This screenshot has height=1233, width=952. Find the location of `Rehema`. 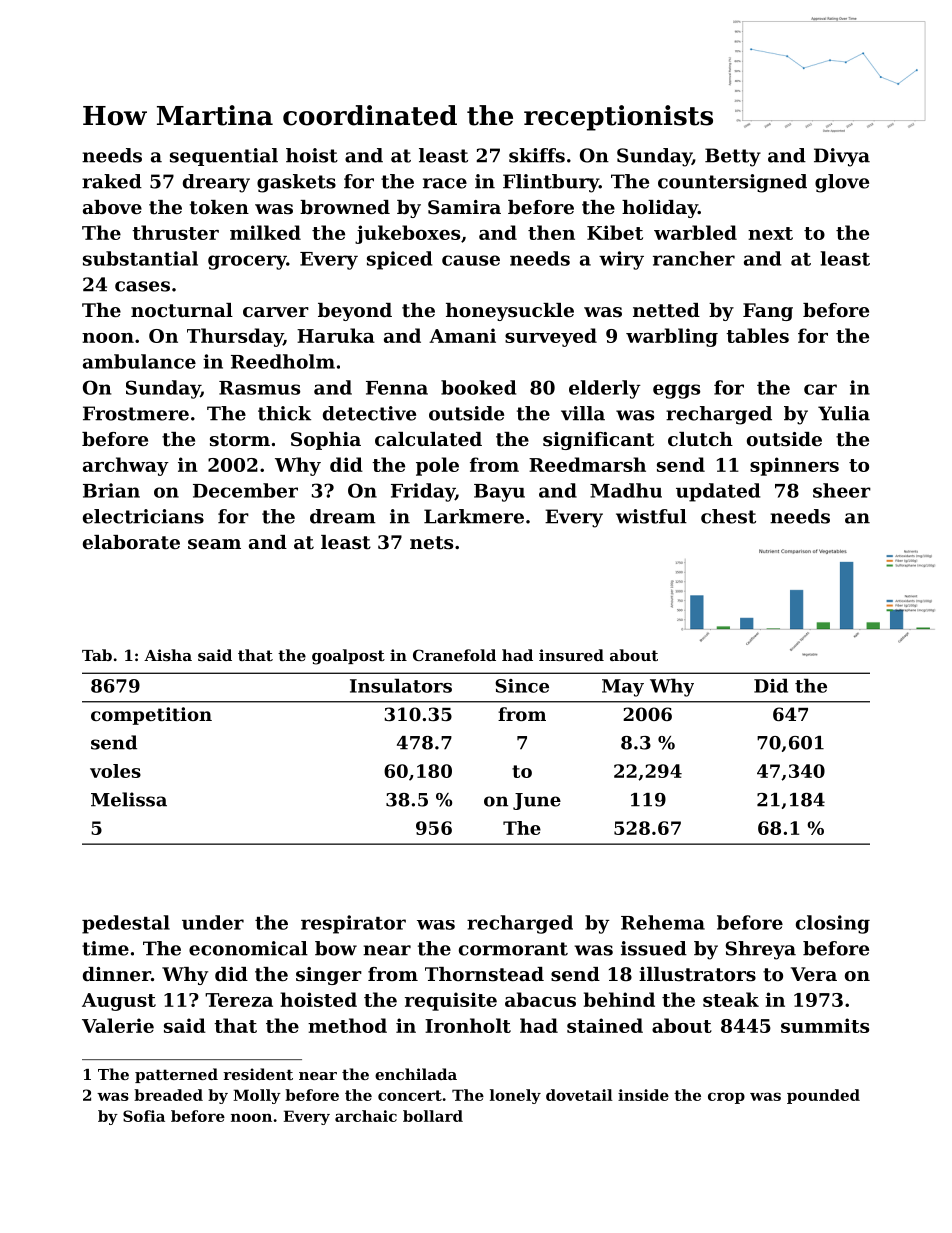

Rehema is located at coordinates (663, 922).
